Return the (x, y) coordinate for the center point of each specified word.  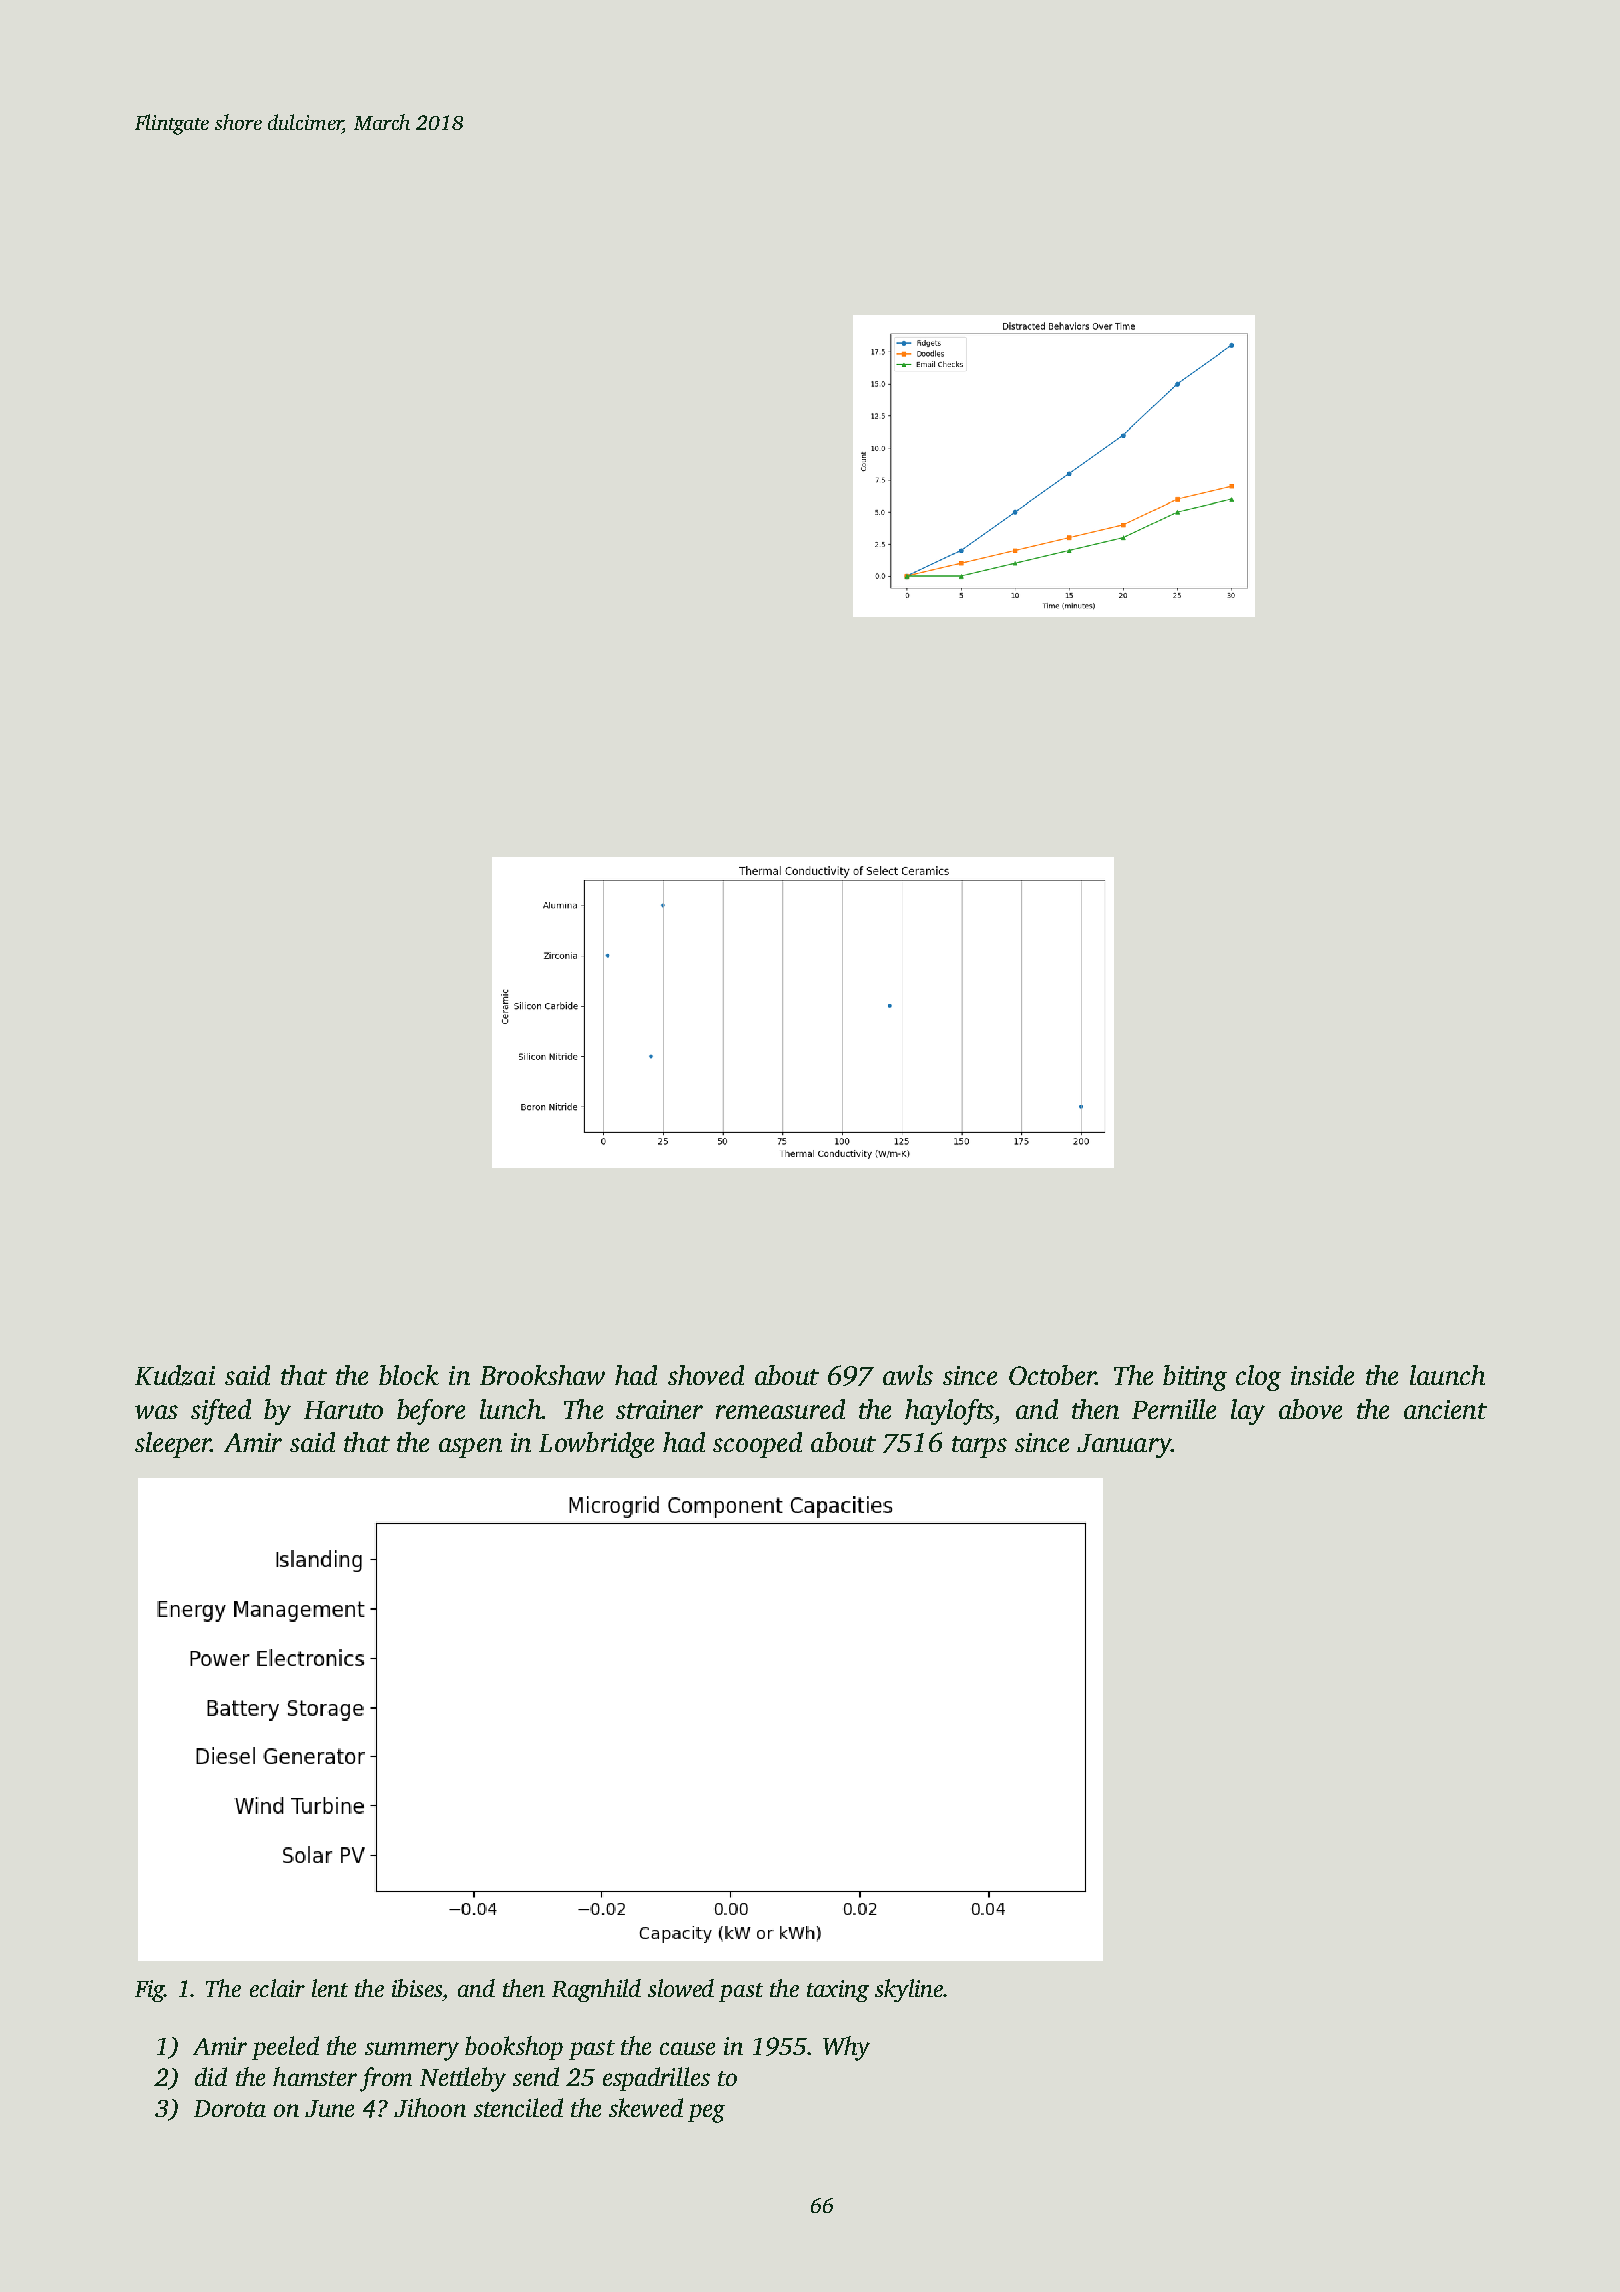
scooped (757, 1445)
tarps (979, 1447)
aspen (470, 1448)
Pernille (1174, 1409)
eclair (277, 1988)
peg (706, 2113)
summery (412, 2051)
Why (846, 2048)
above (1310, 1409)
